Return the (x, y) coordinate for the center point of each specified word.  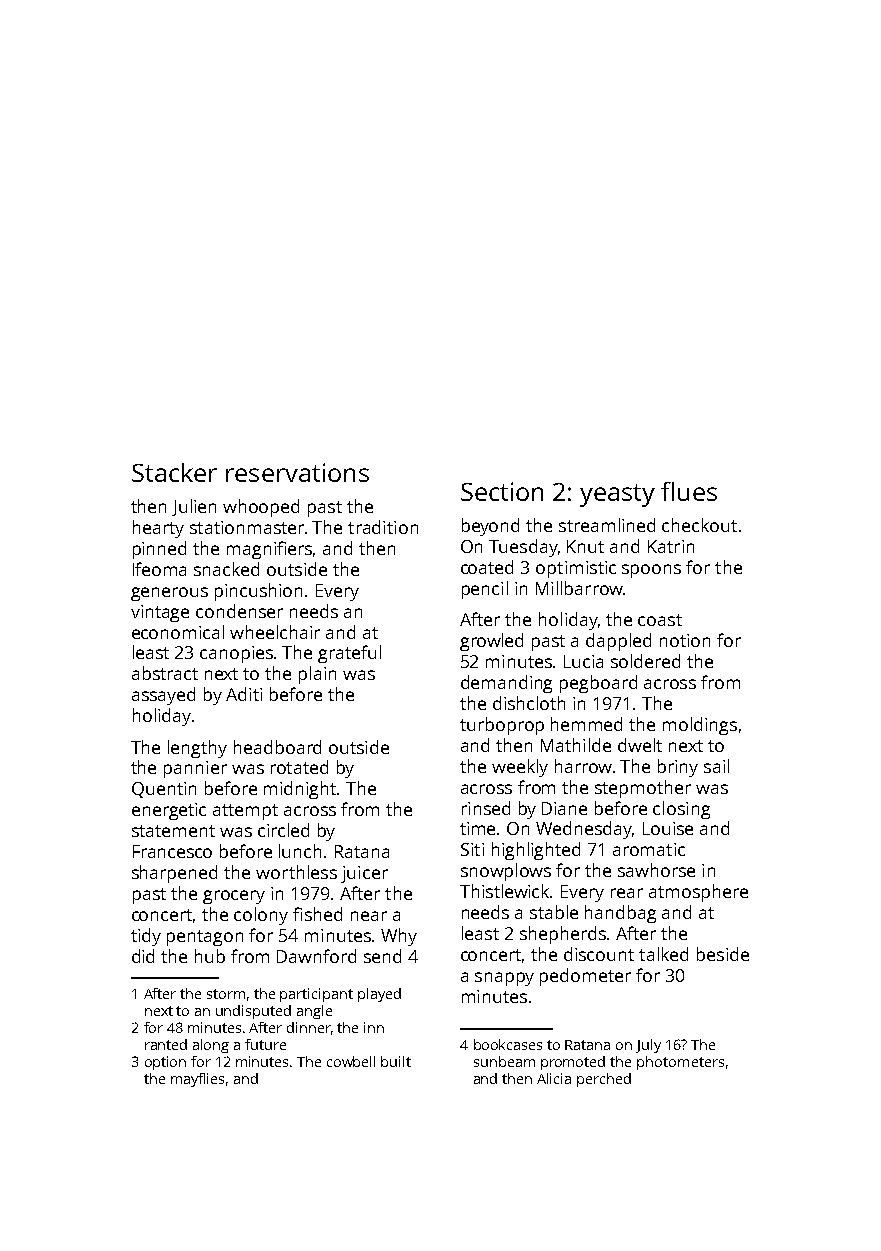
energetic (169, 811)
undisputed (253, 1012)
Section (502, 491)
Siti (472, 849)
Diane (564, 808)
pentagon (205, 938)
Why (399, 937)
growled (491, 642)
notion (685, 640)
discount (599, 954)
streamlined (607, 525)
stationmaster (247, 527)
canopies (236, 654)
